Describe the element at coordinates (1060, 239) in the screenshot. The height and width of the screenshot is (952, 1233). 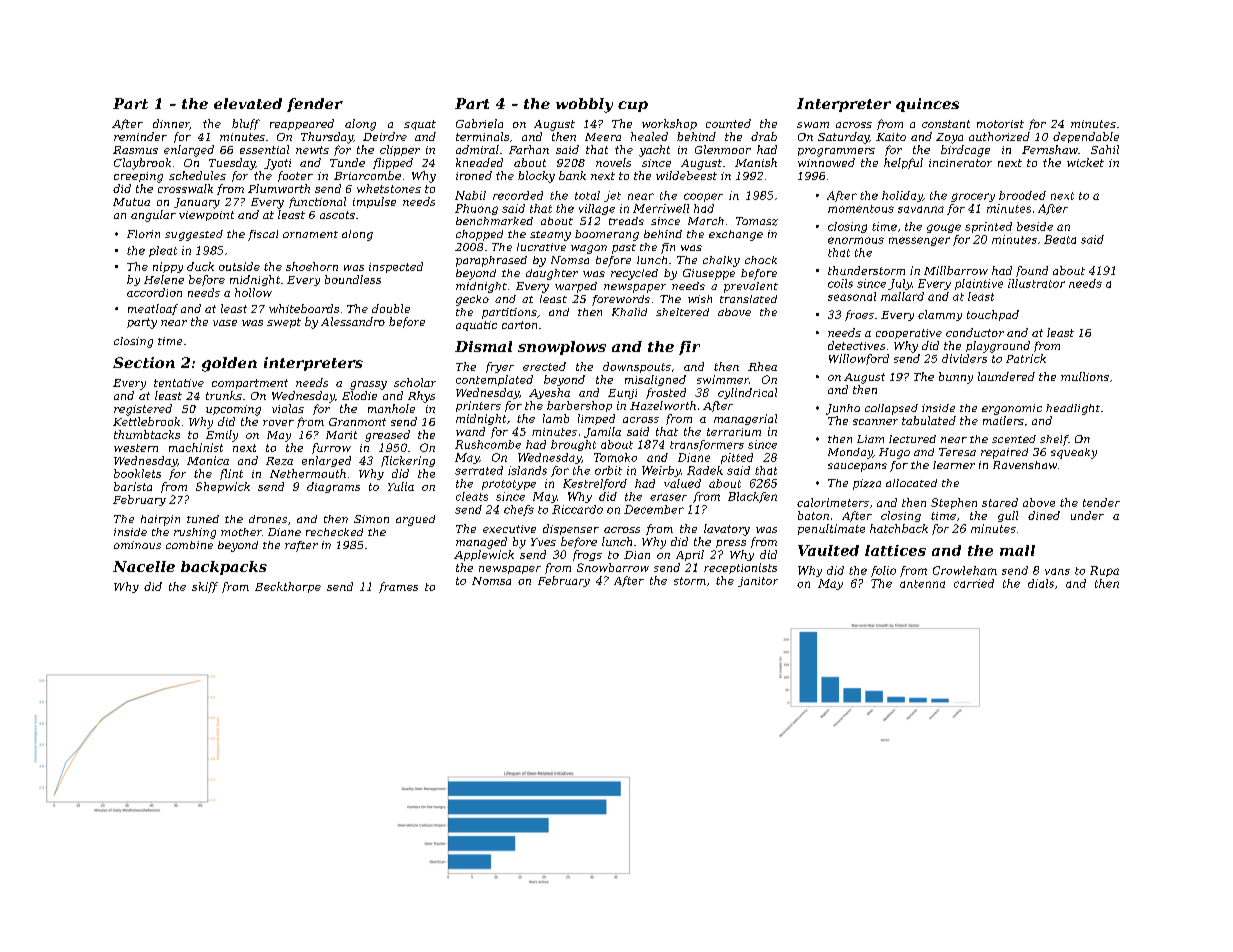
I see `Beata` at that location.
